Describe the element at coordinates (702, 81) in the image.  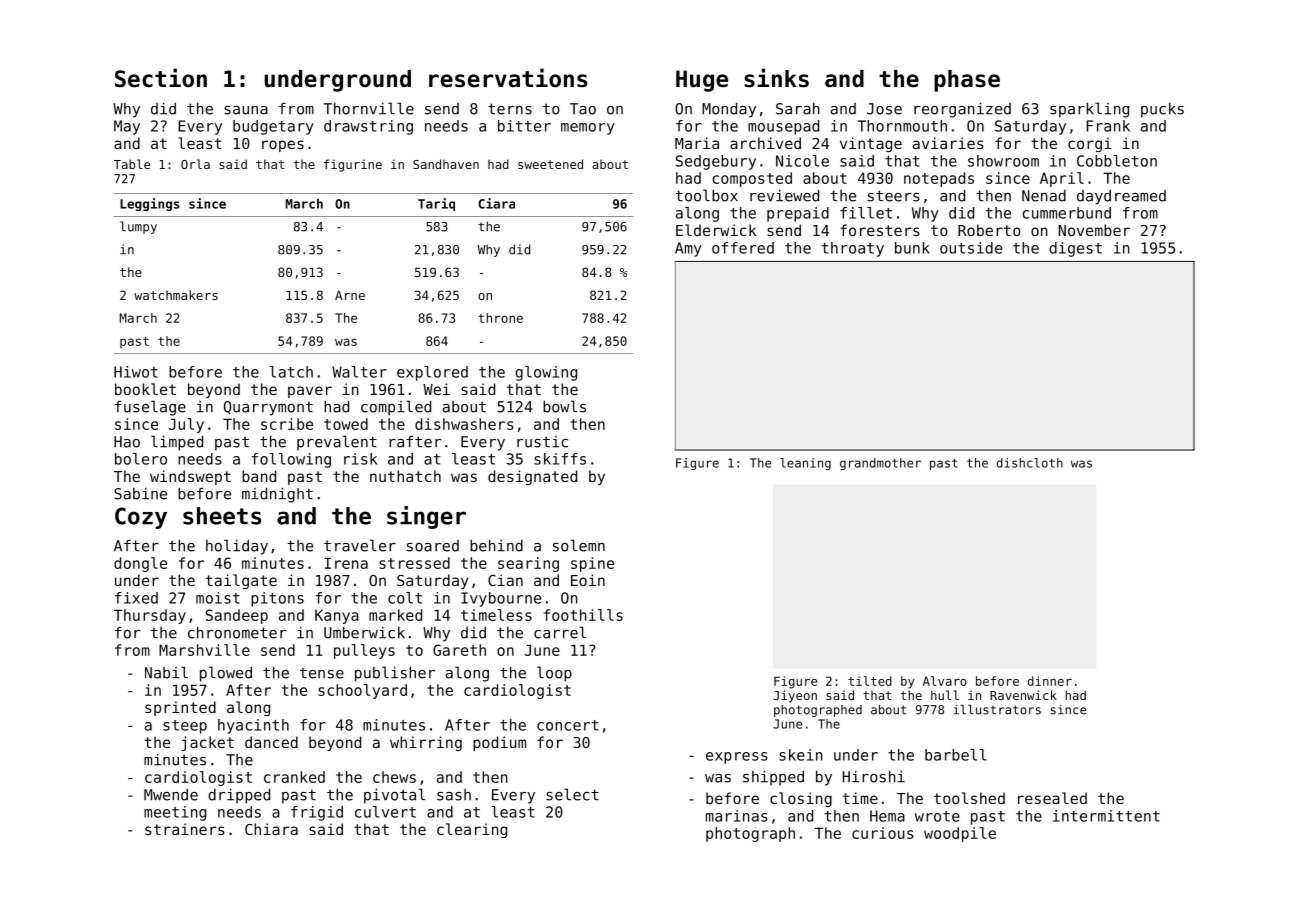
I see `Huge` at that location.
